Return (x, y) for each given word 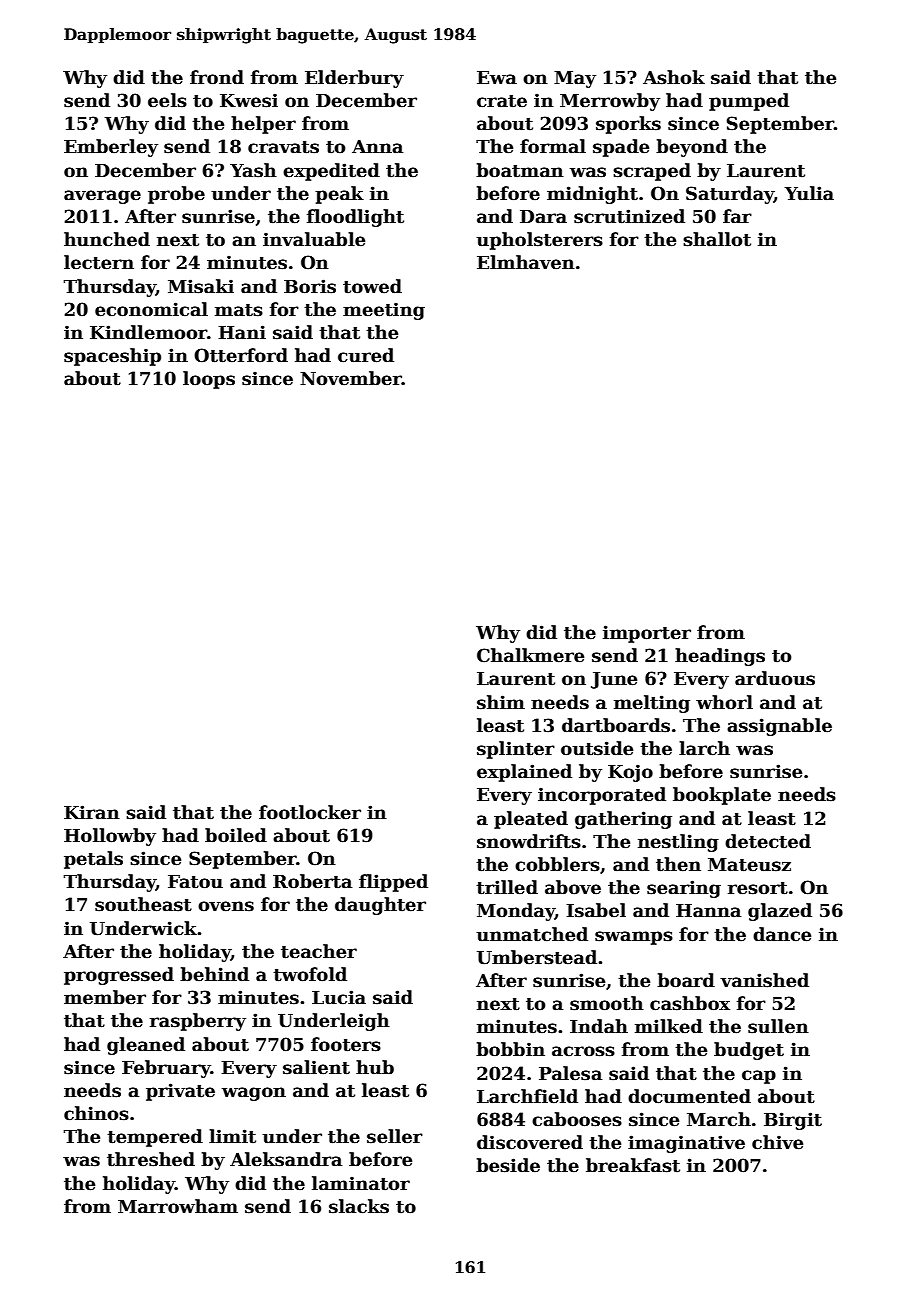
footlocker (310, 812)
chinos (96, 1113)
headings (720, 657)
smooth (607, 1003)
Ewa (497, 78)
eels (167, 100)
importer (647, 634)
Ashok (674, 77)
